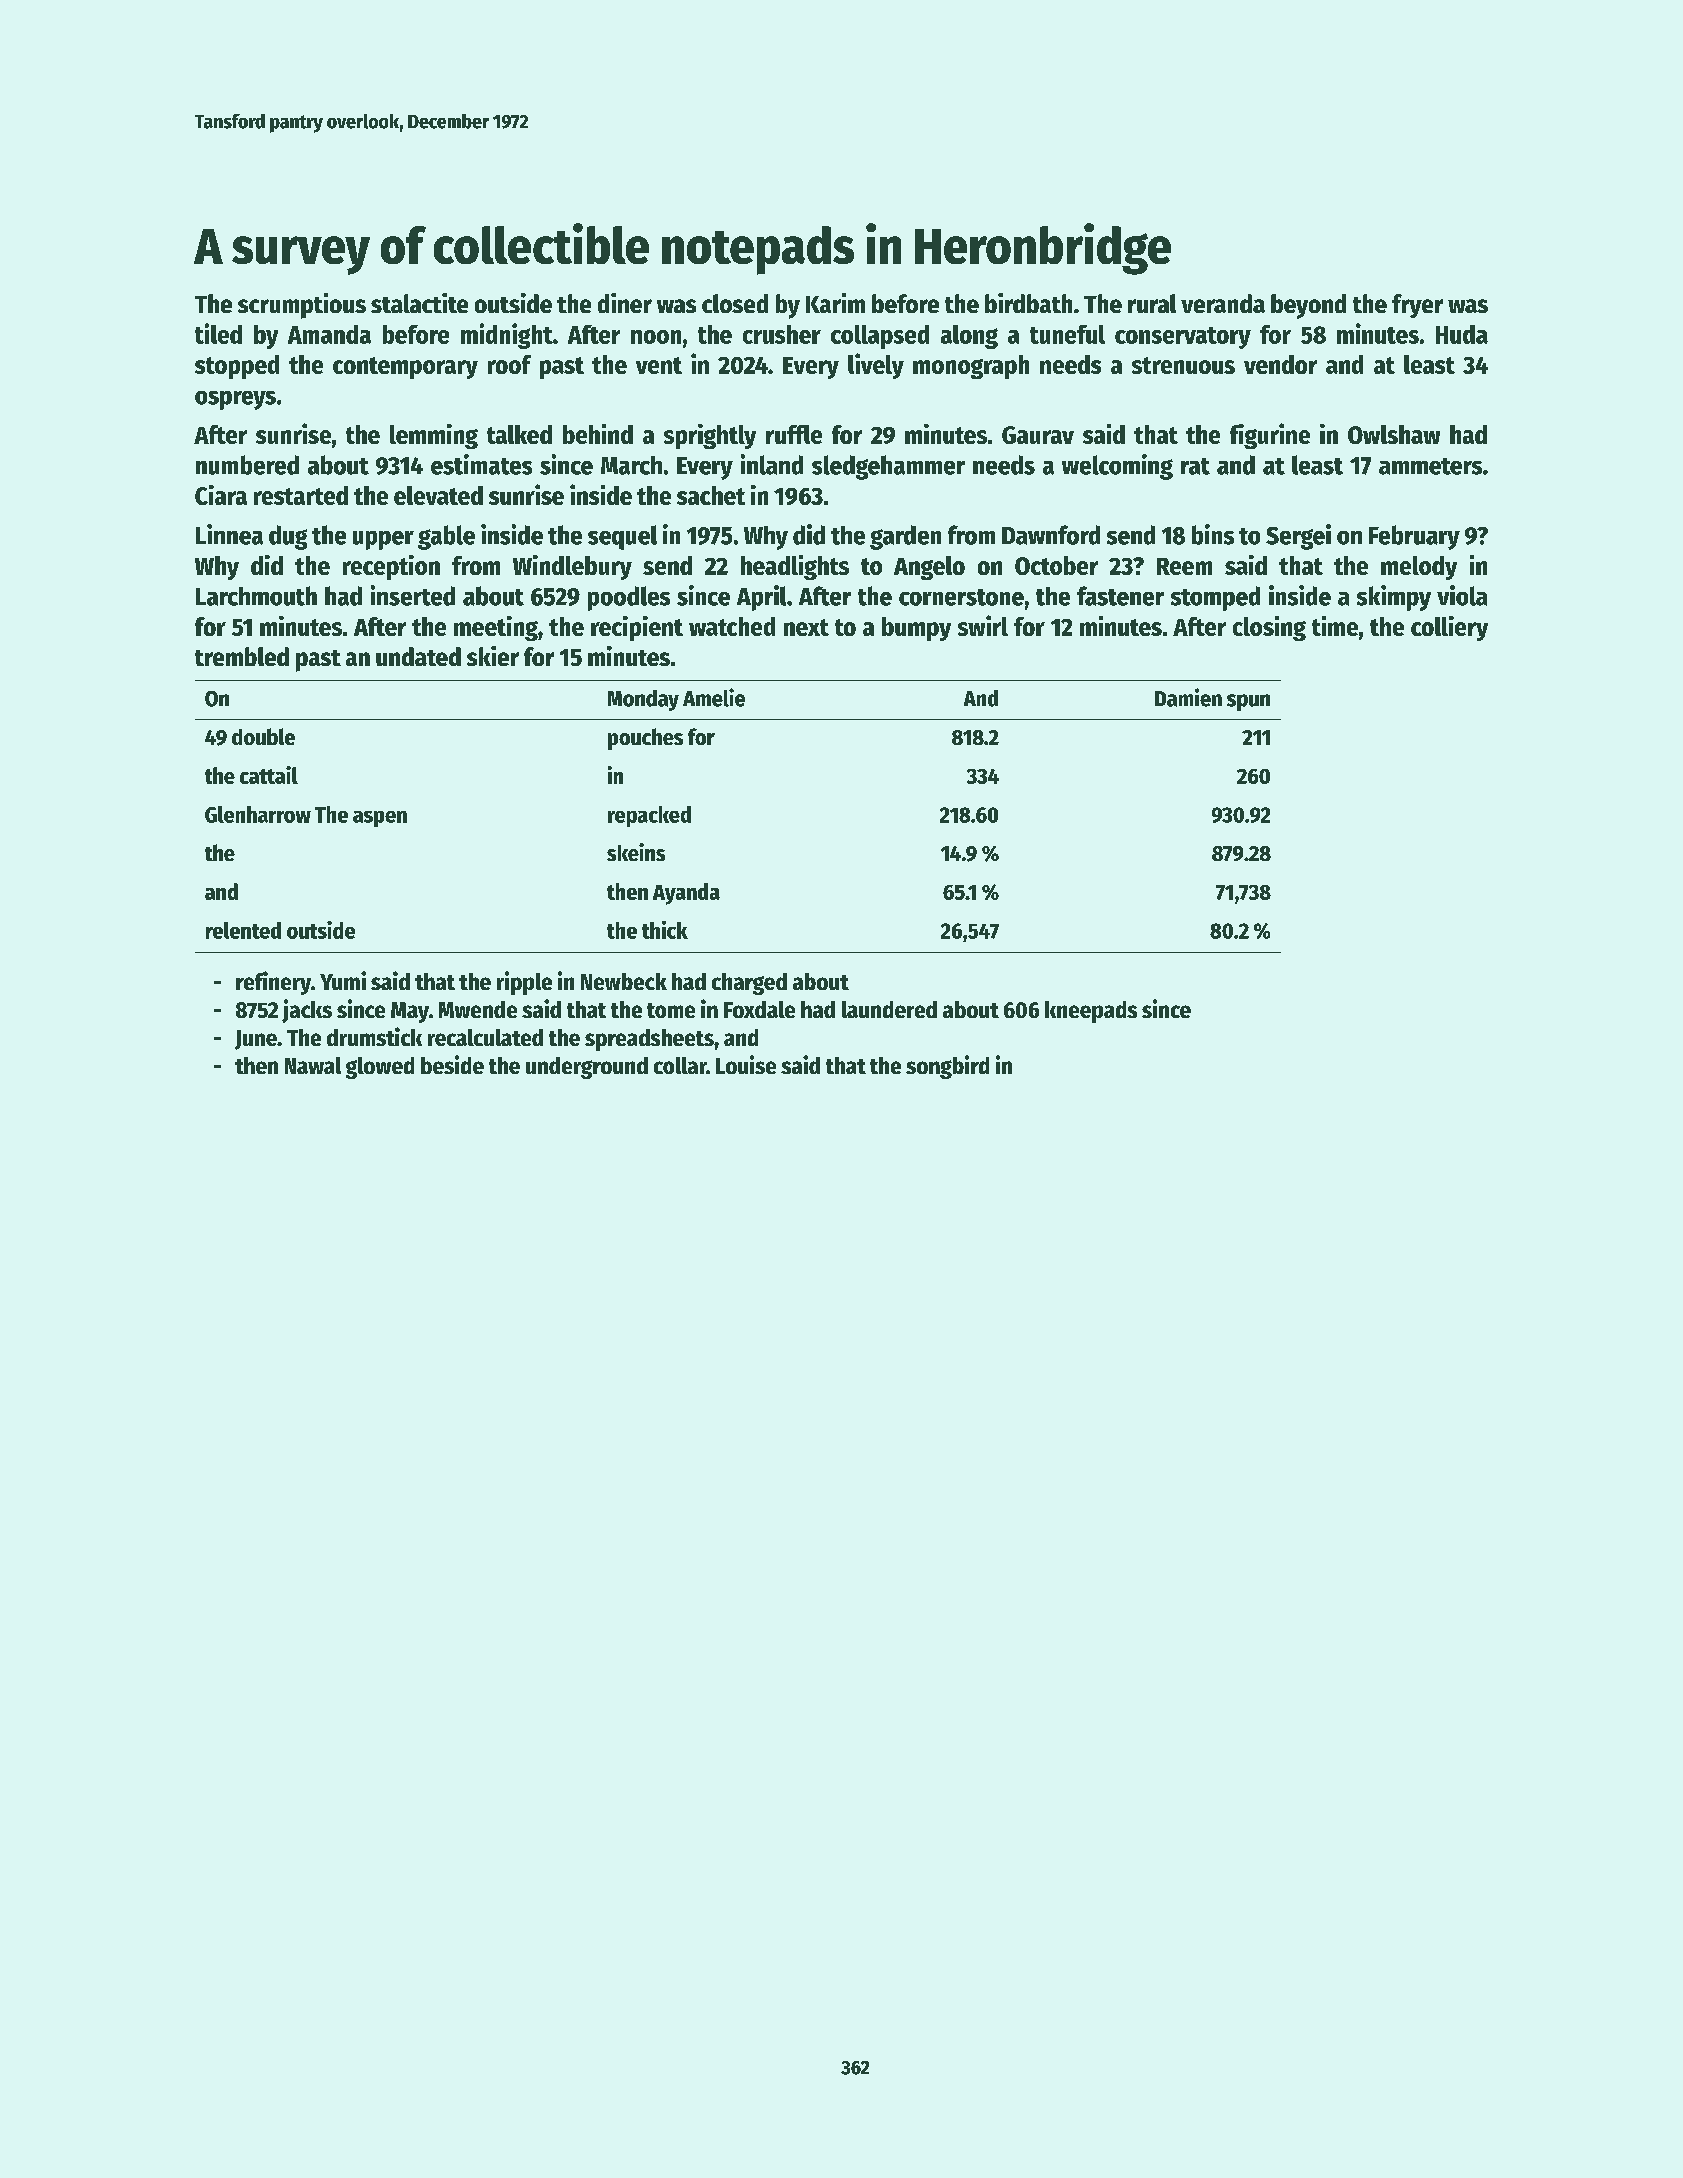 The width and height of the screenshot is (1683, 2178). I want to click on June, so click(256, 1040).
